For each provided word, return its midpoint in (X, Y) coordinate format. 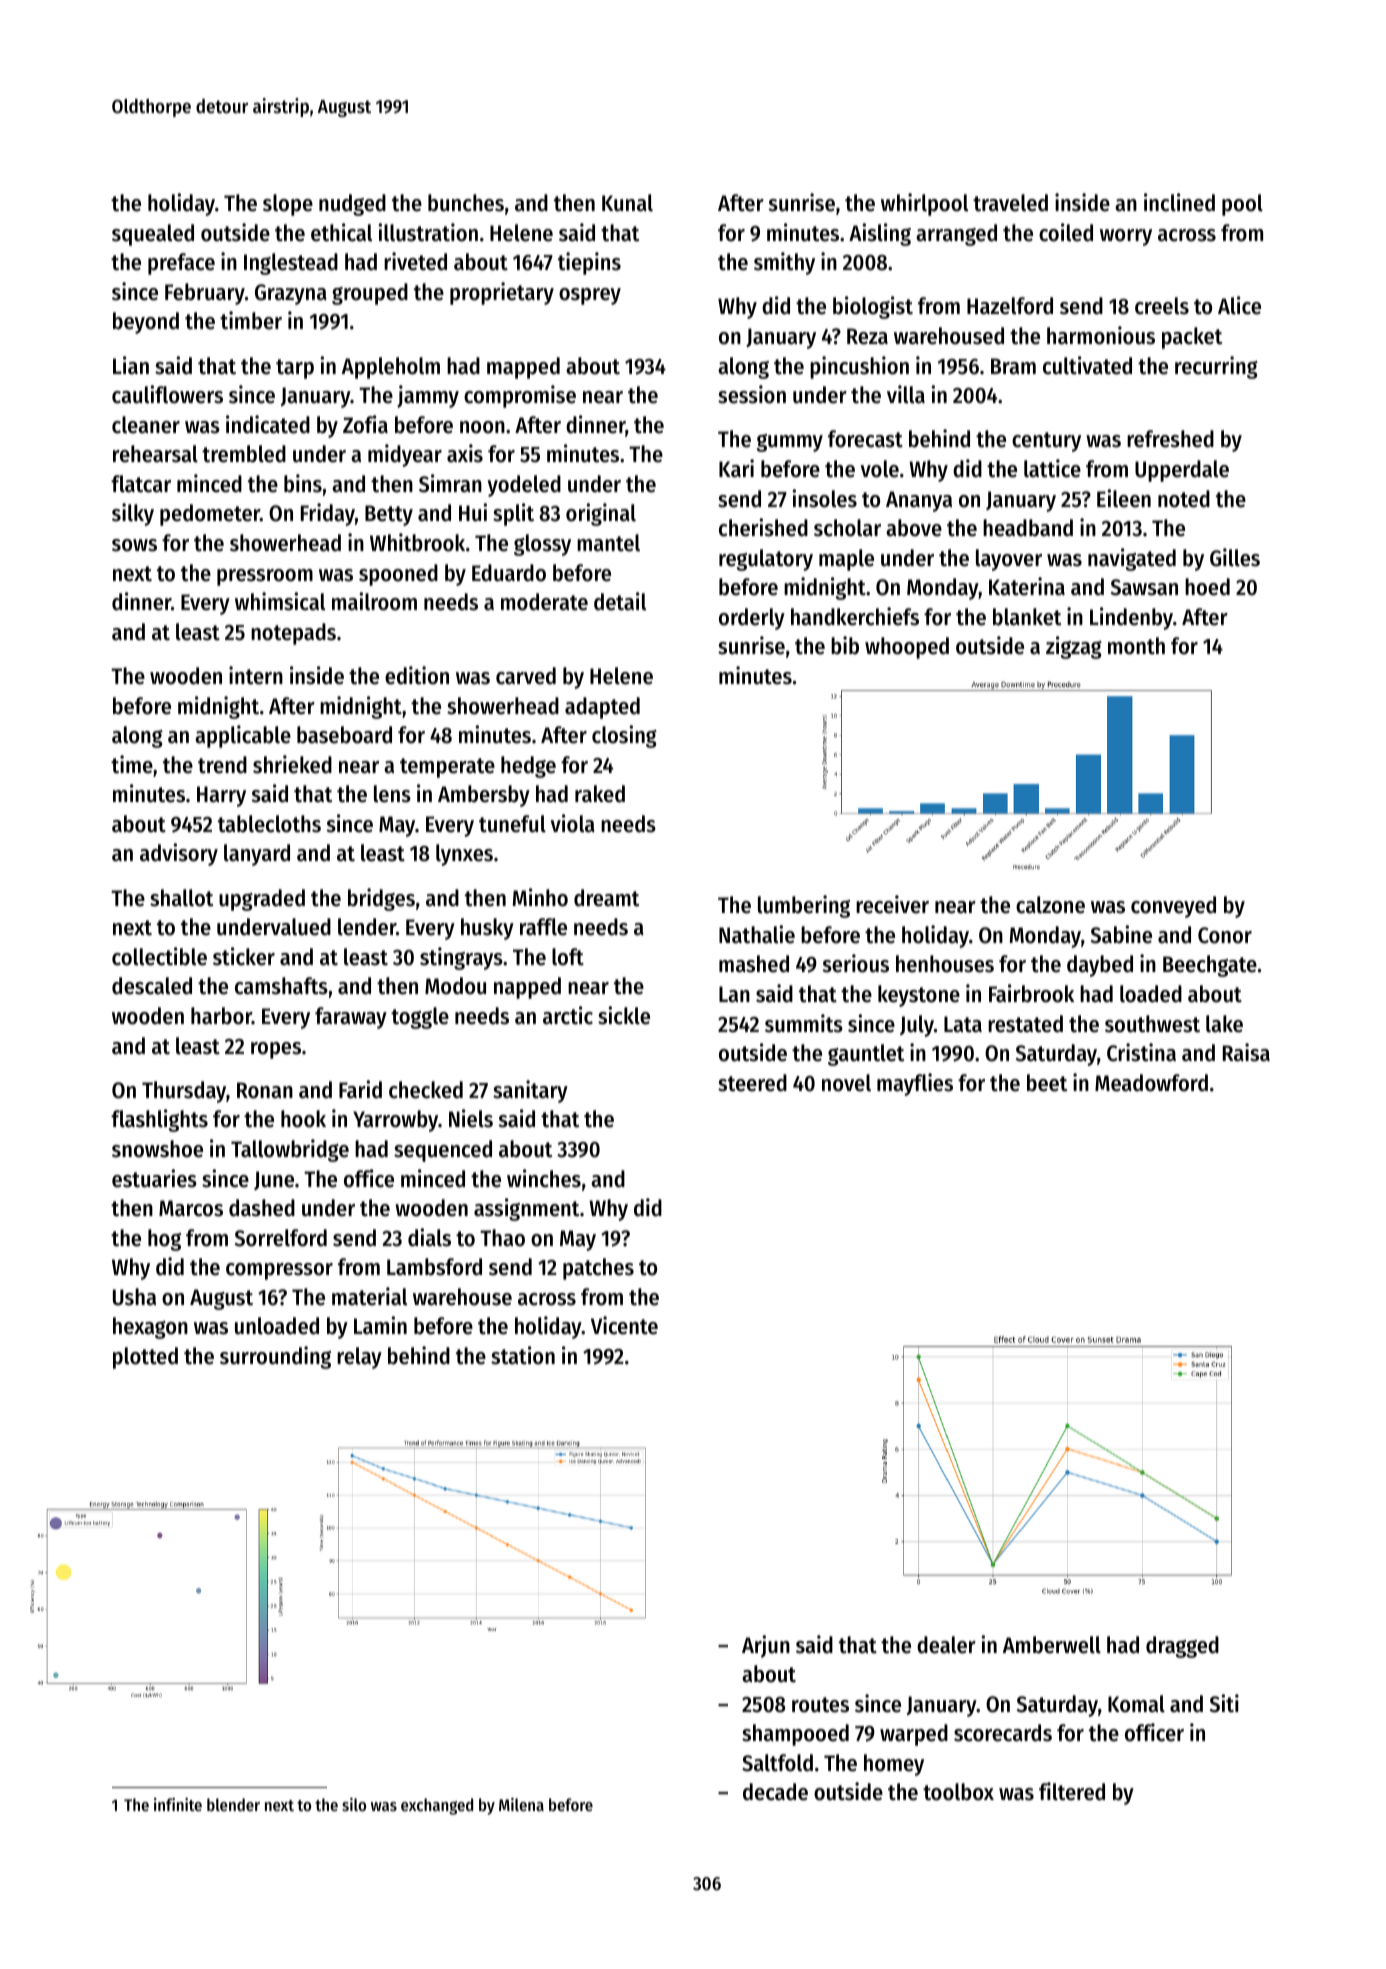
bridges (381, 899)
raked (600, 794)
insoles (825, 498)
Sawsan (1144, 587)
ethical (341, 232)
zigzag (1074, 647)
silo (354, 1804)
